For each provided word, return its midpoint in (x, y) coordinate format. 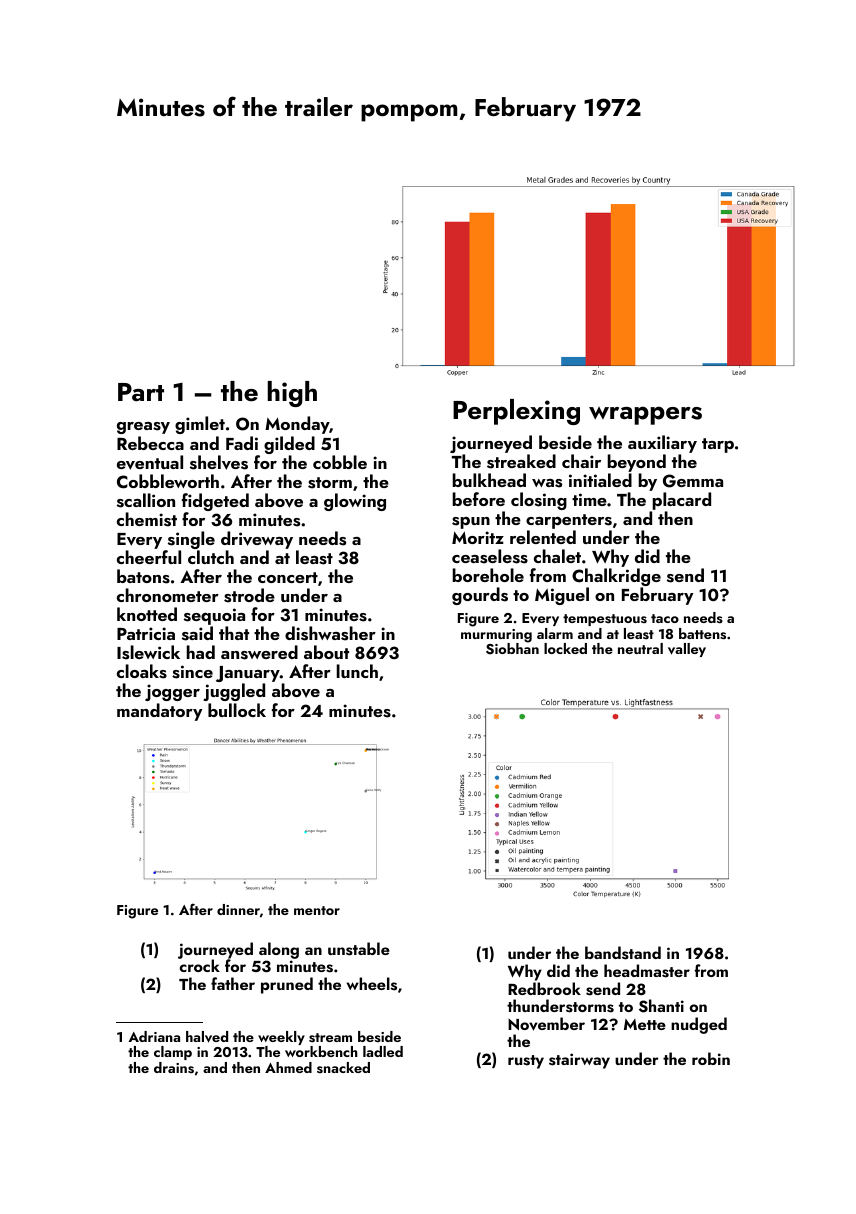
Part (141, 392)
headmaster (647, 971)
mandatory (159, 712)
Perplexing (516, 412)
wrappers (645, 415)
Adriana (154, 1036)
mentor (317, 910)
